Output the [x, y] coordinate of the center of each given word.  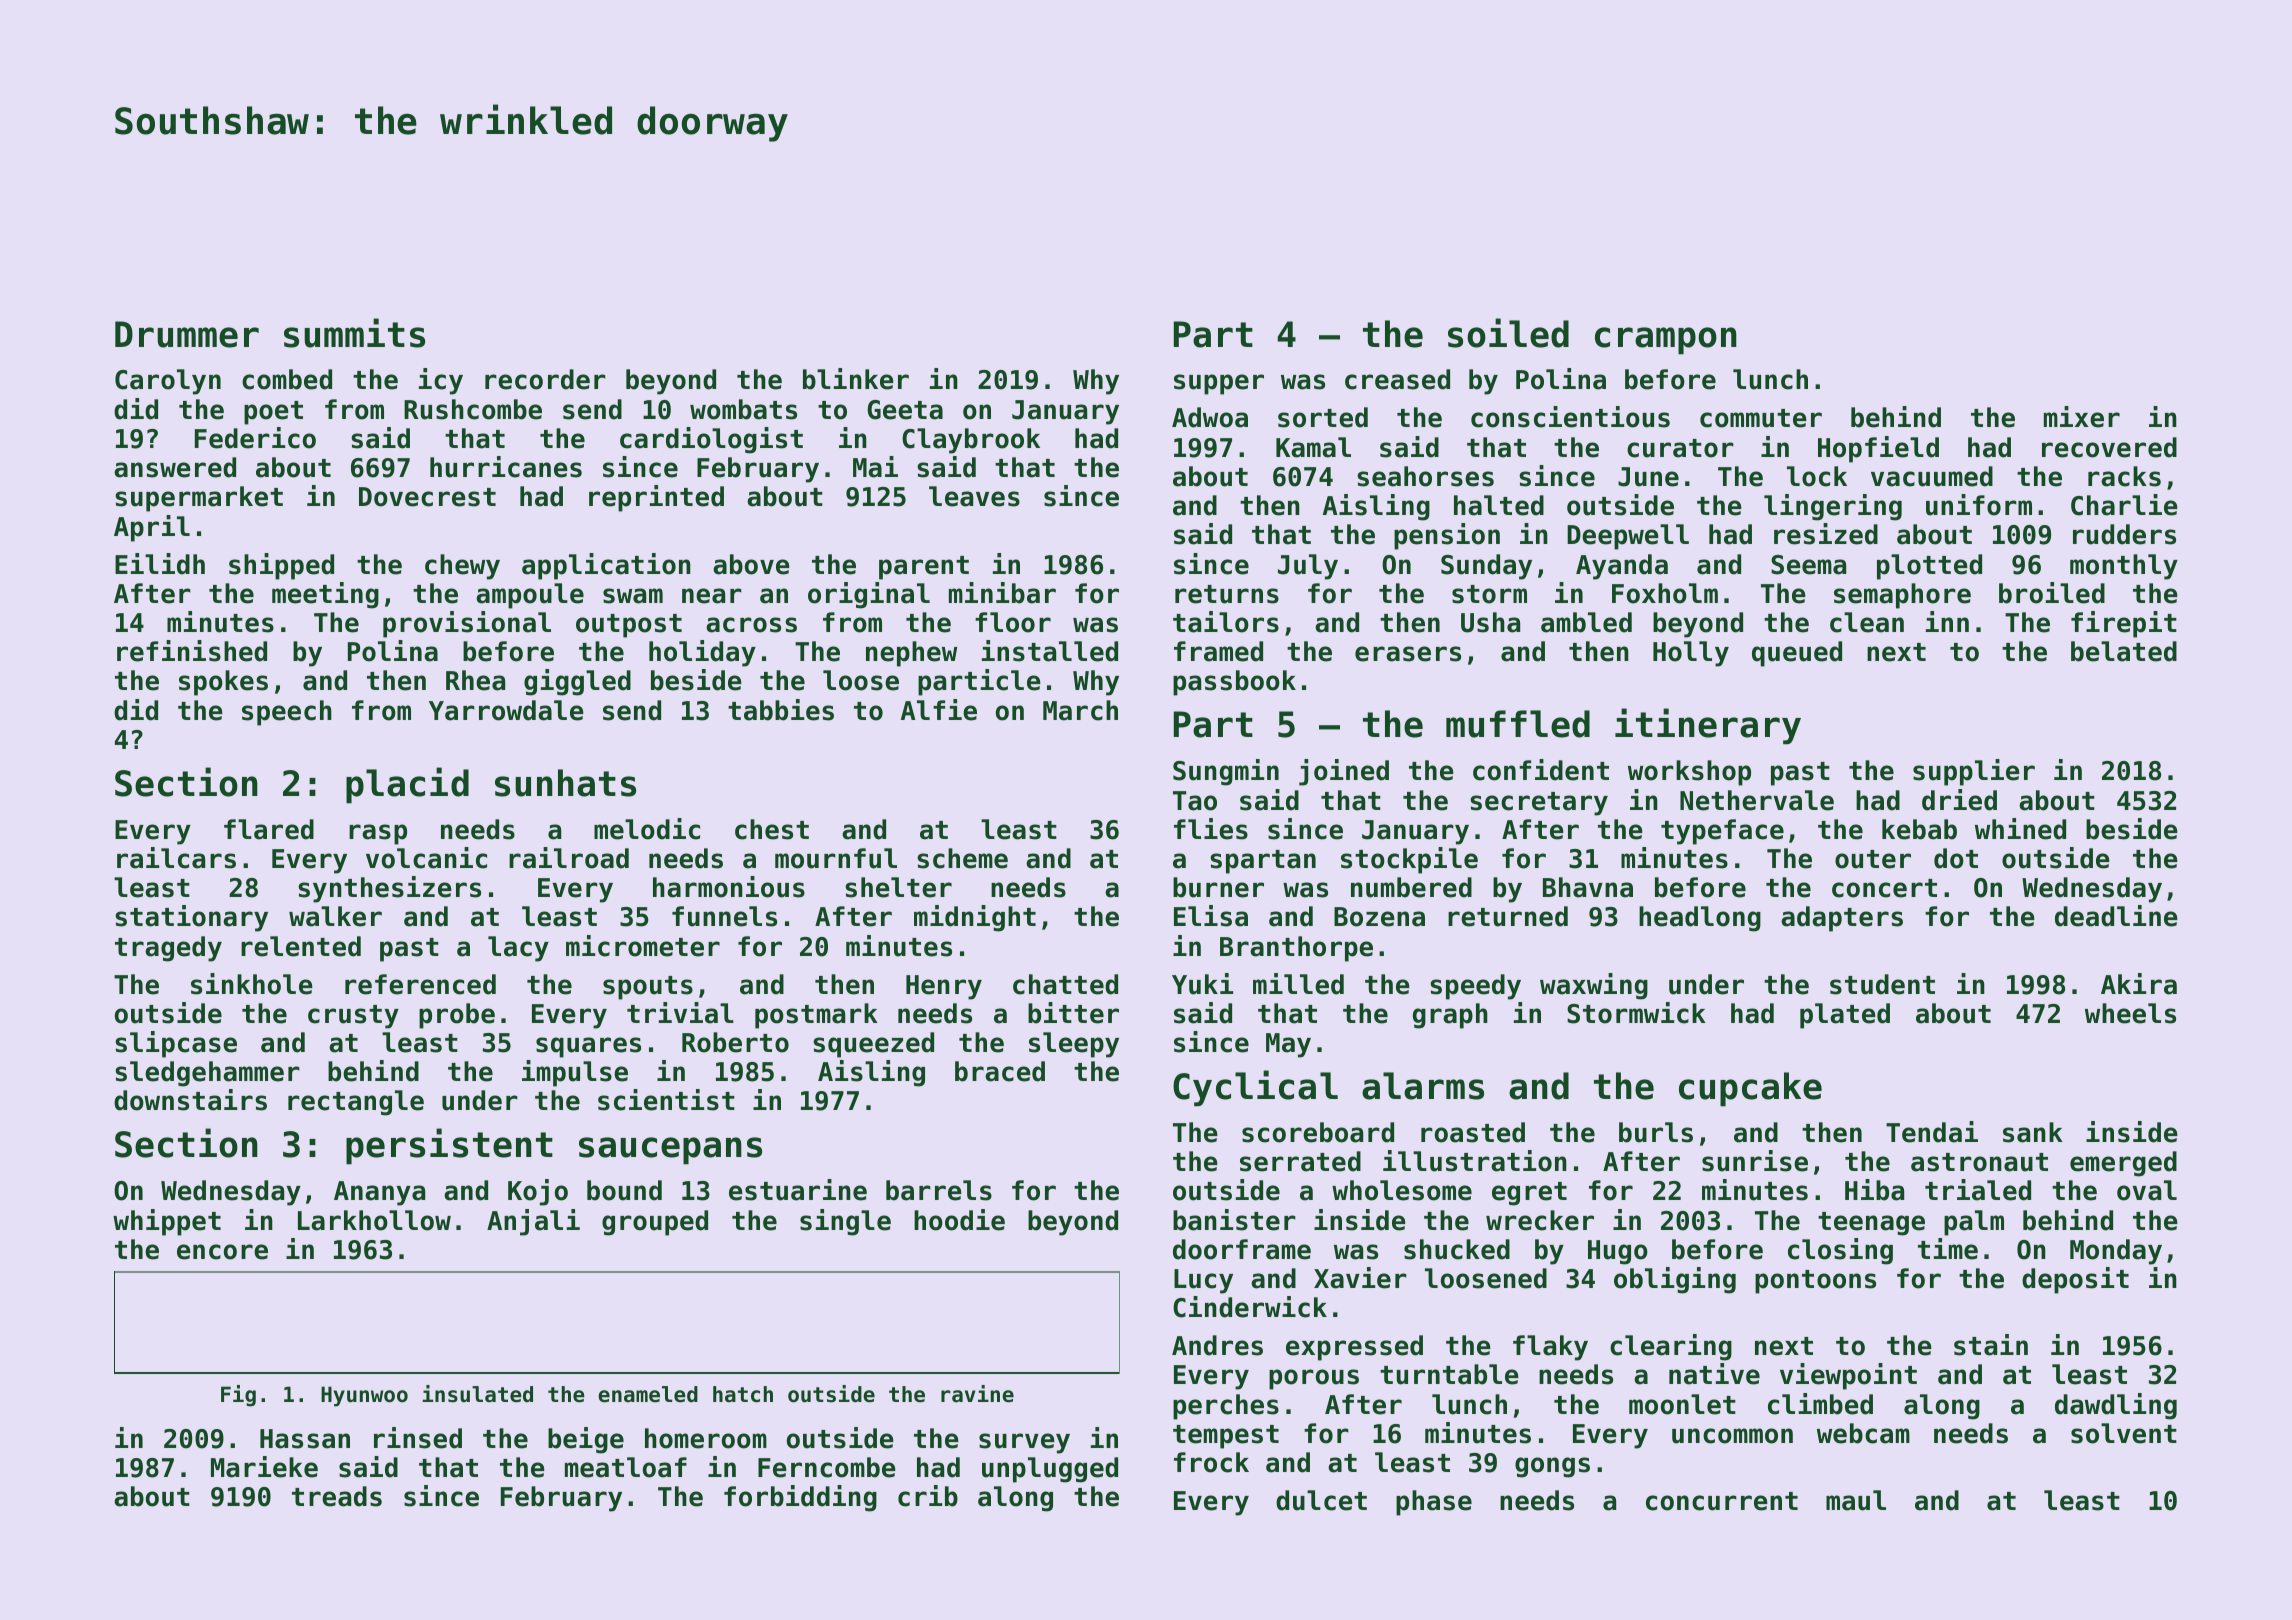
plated [1845, 1016]
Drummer [187, 334]
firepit [2124, 624]
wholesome [1402, 1190]
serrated [1300, 1161]
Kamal [1313, 447]
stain [1991, 1345]
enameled [648, 1394]
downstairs [190, 1100]
